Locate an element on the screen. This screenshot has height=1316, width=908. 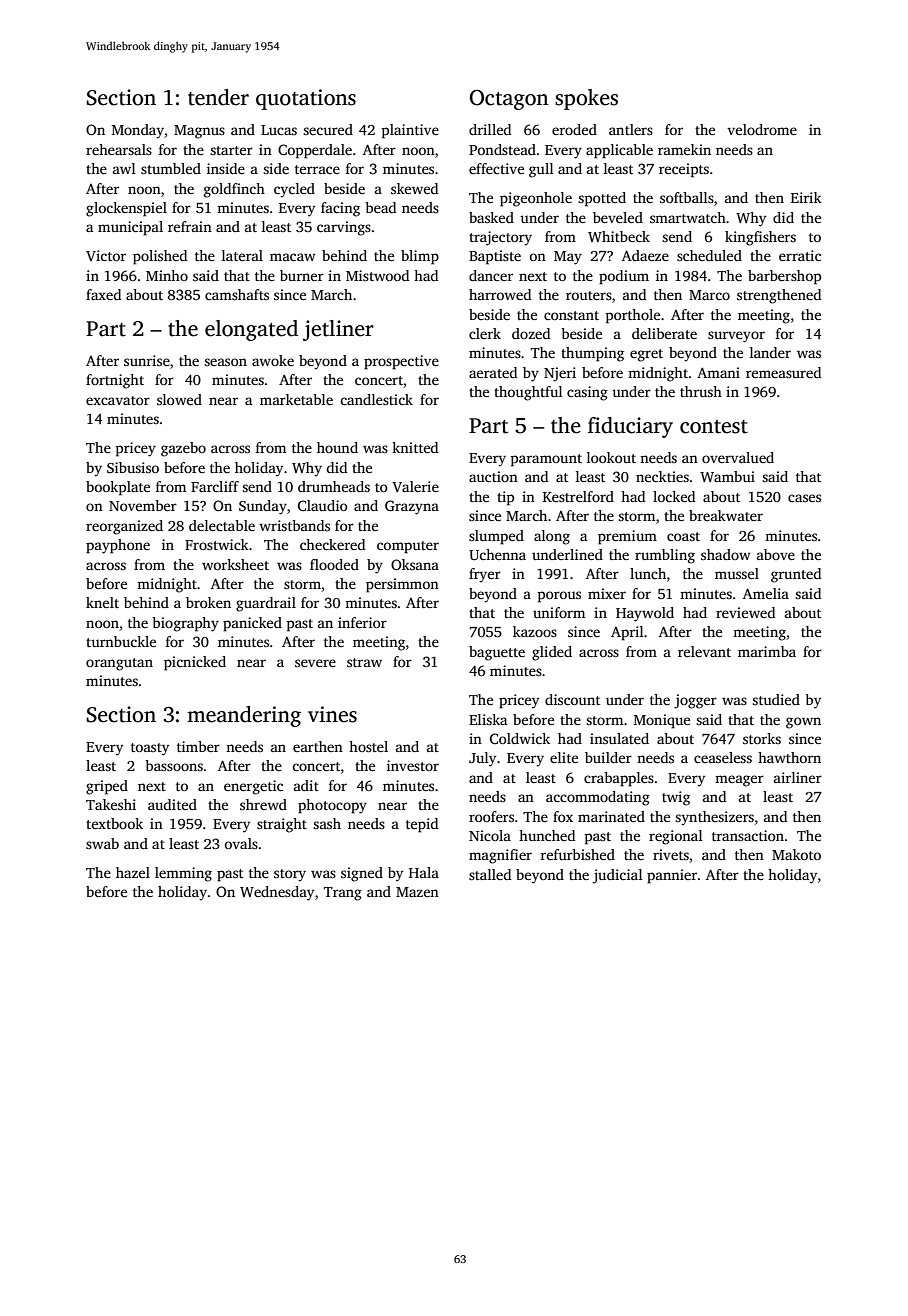
Grazyna is located at coordinates (412, 507).
